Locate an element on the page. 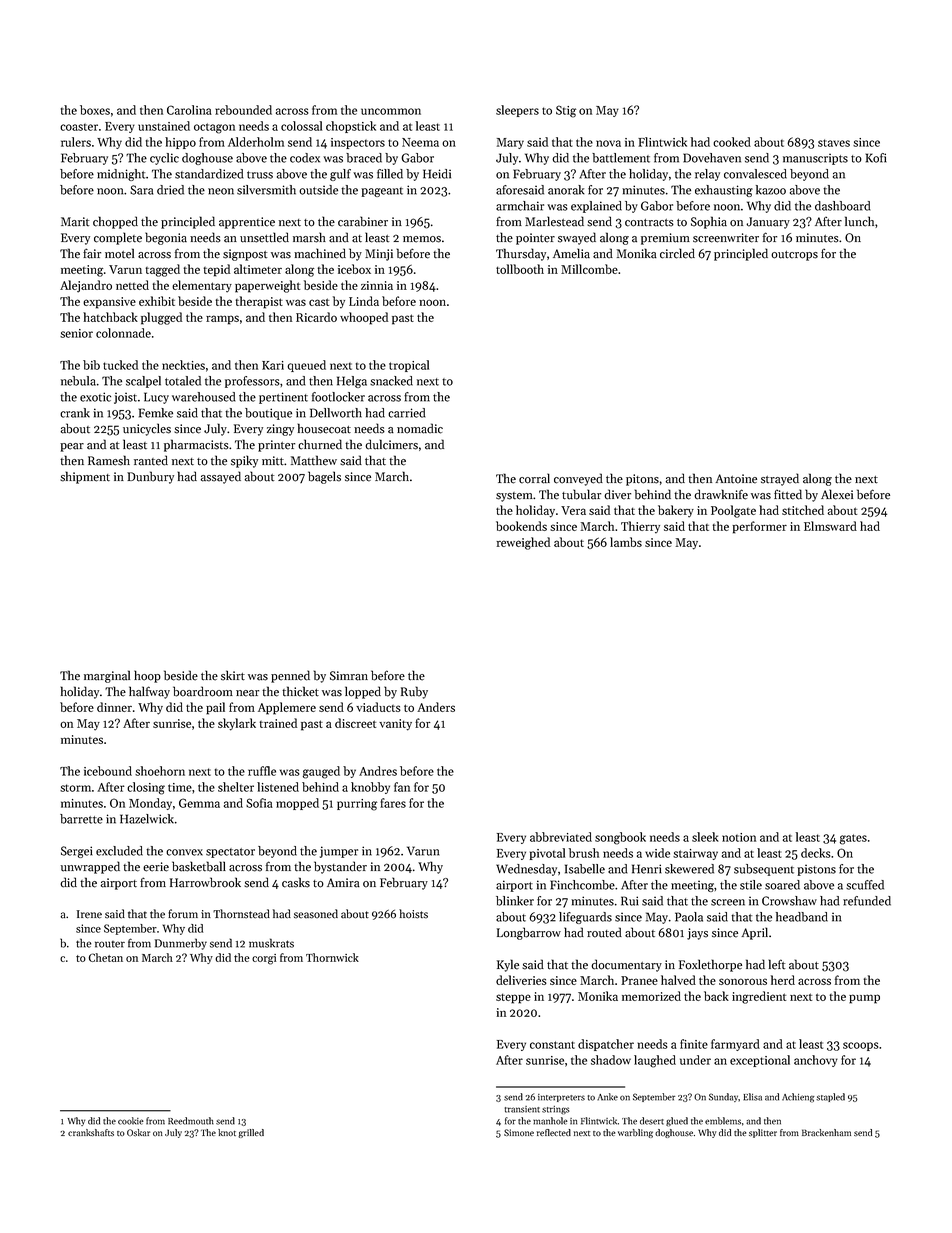 The width and height of the image is (952, 1233). Stig is located at coordinates (566, 111).
